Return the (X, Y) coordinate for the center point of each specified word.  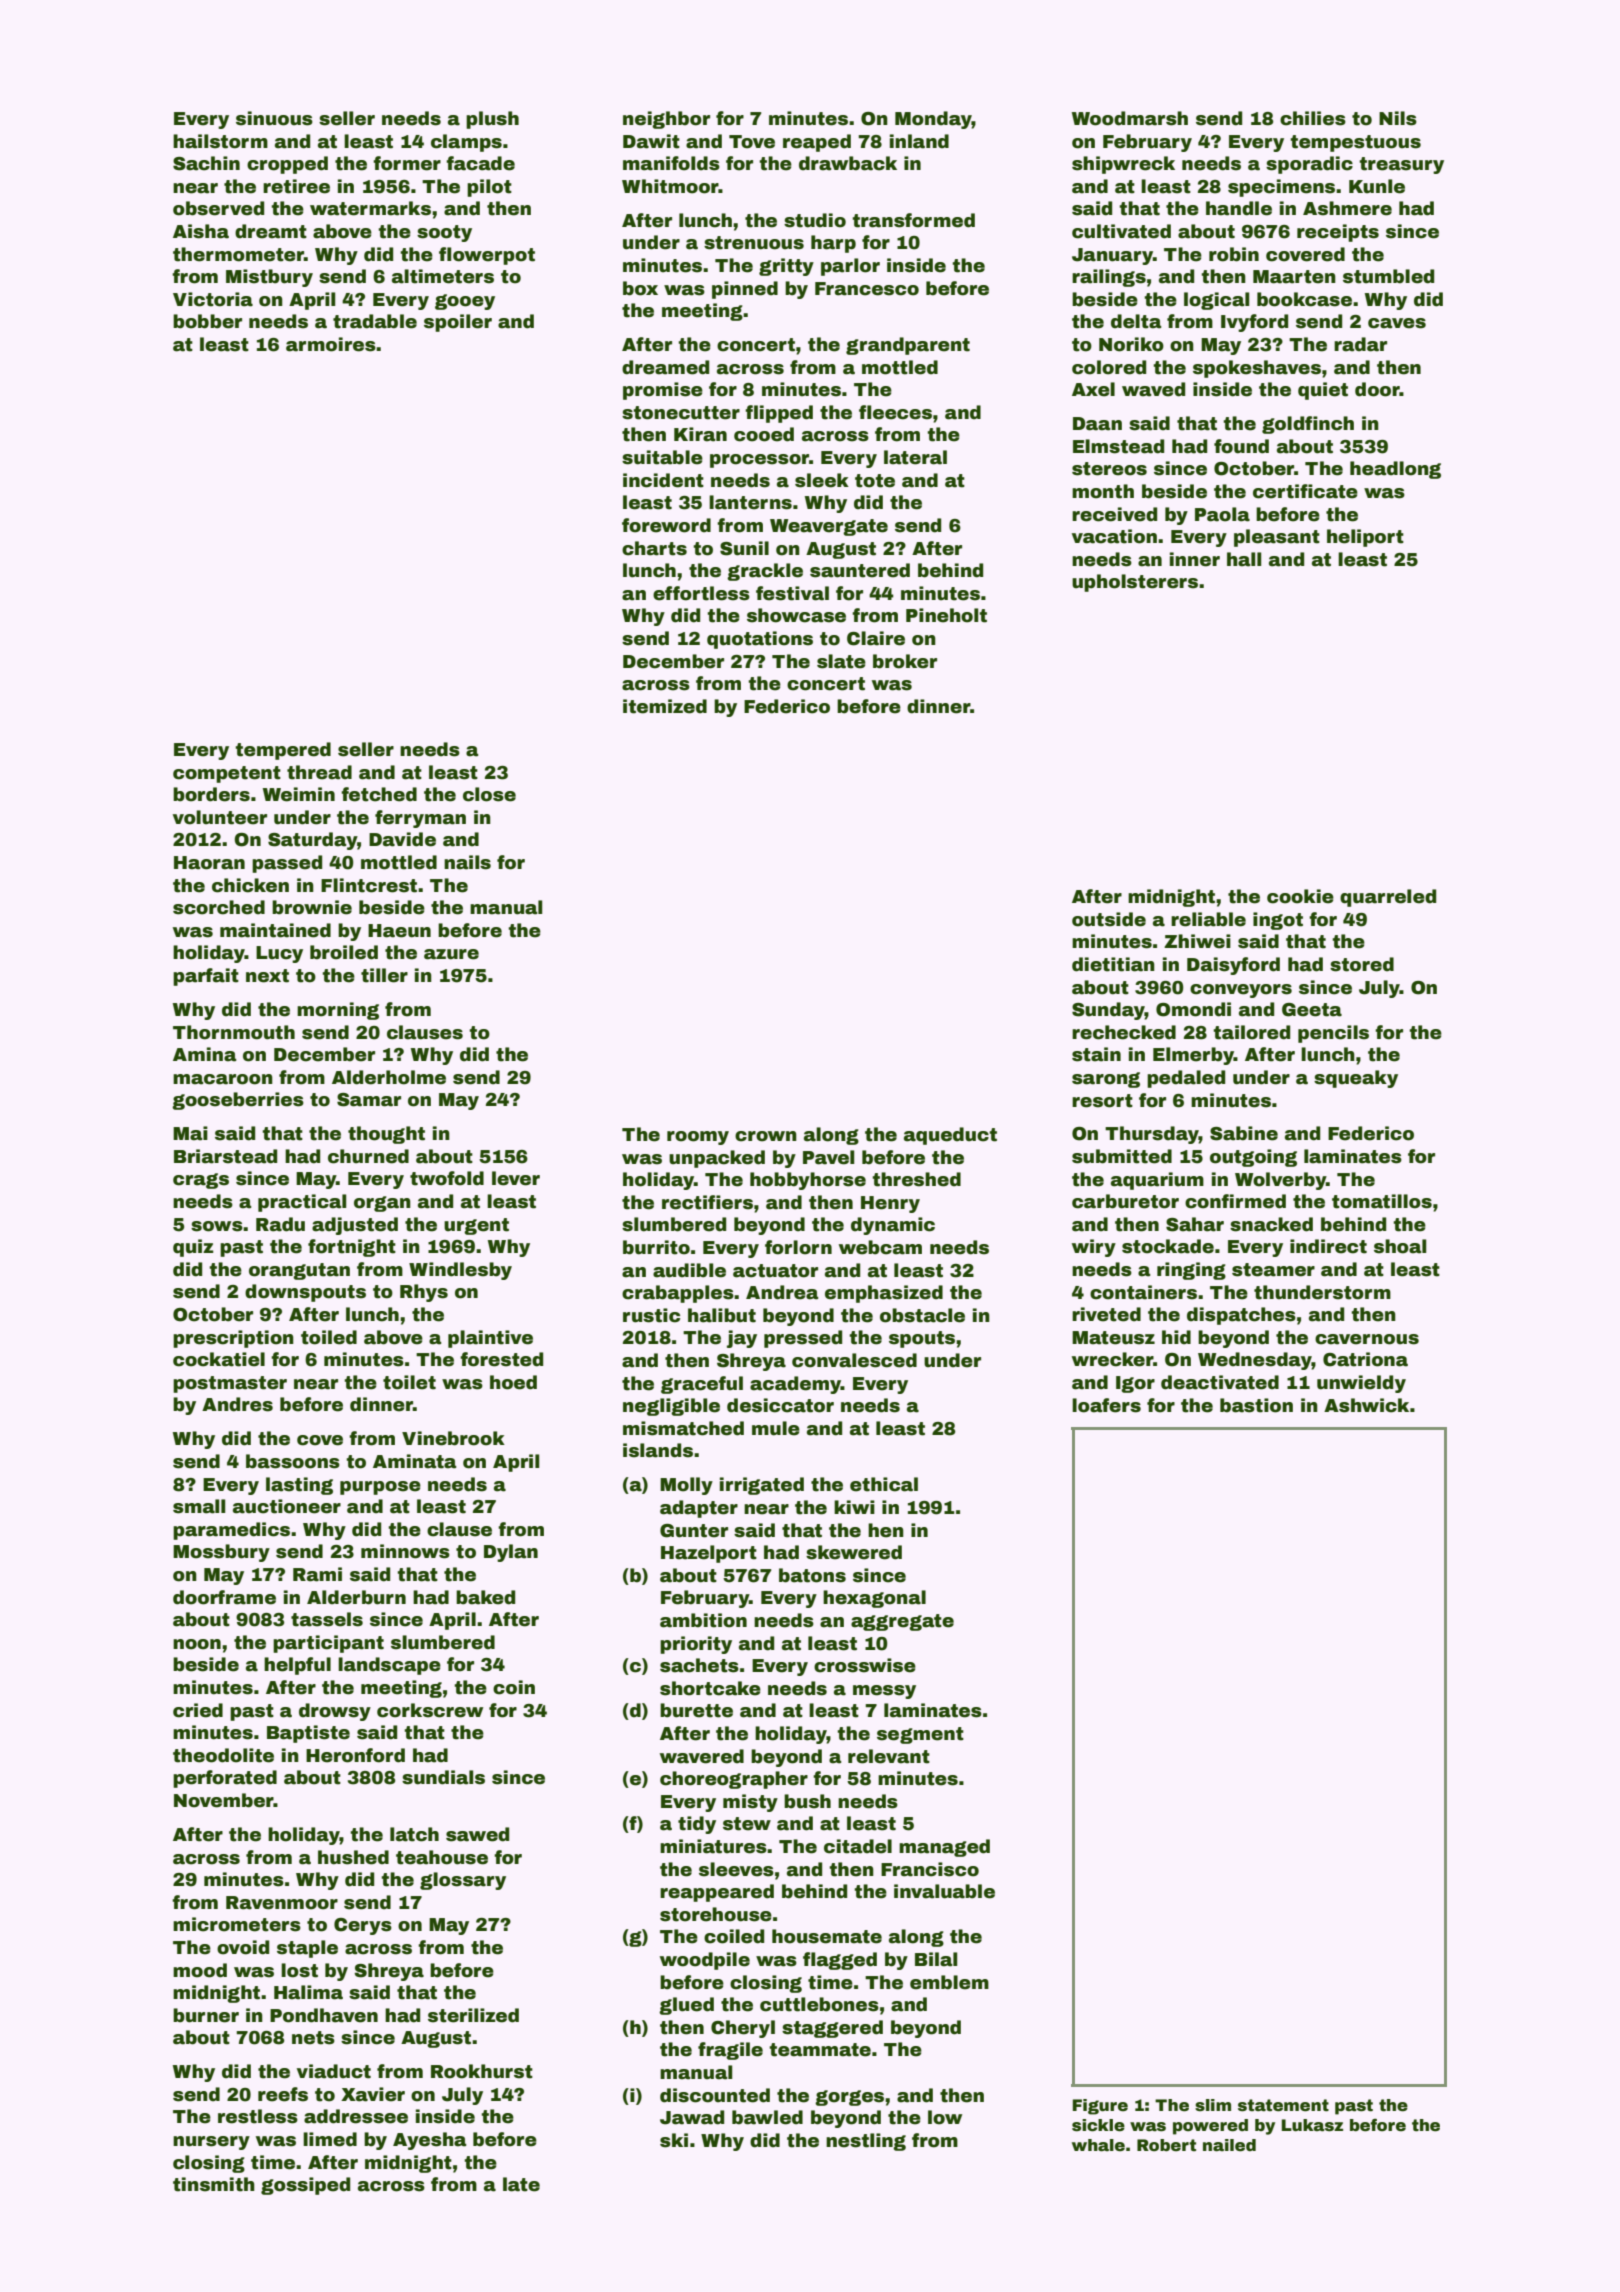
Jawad (692, 2117)
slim (1213, 2105)
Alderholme (389, 1077)
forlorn (798, 1247)
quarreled (1388, 898)
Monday (933, 120)
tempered (283, 751)
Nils (1398, 118)
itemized (665, 706)
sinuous (274, 118)
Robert (1166, 2145)
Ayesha (430, 2141)
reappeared (717, 1893)
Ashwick (1366, 1405)
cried (198, 1710)
